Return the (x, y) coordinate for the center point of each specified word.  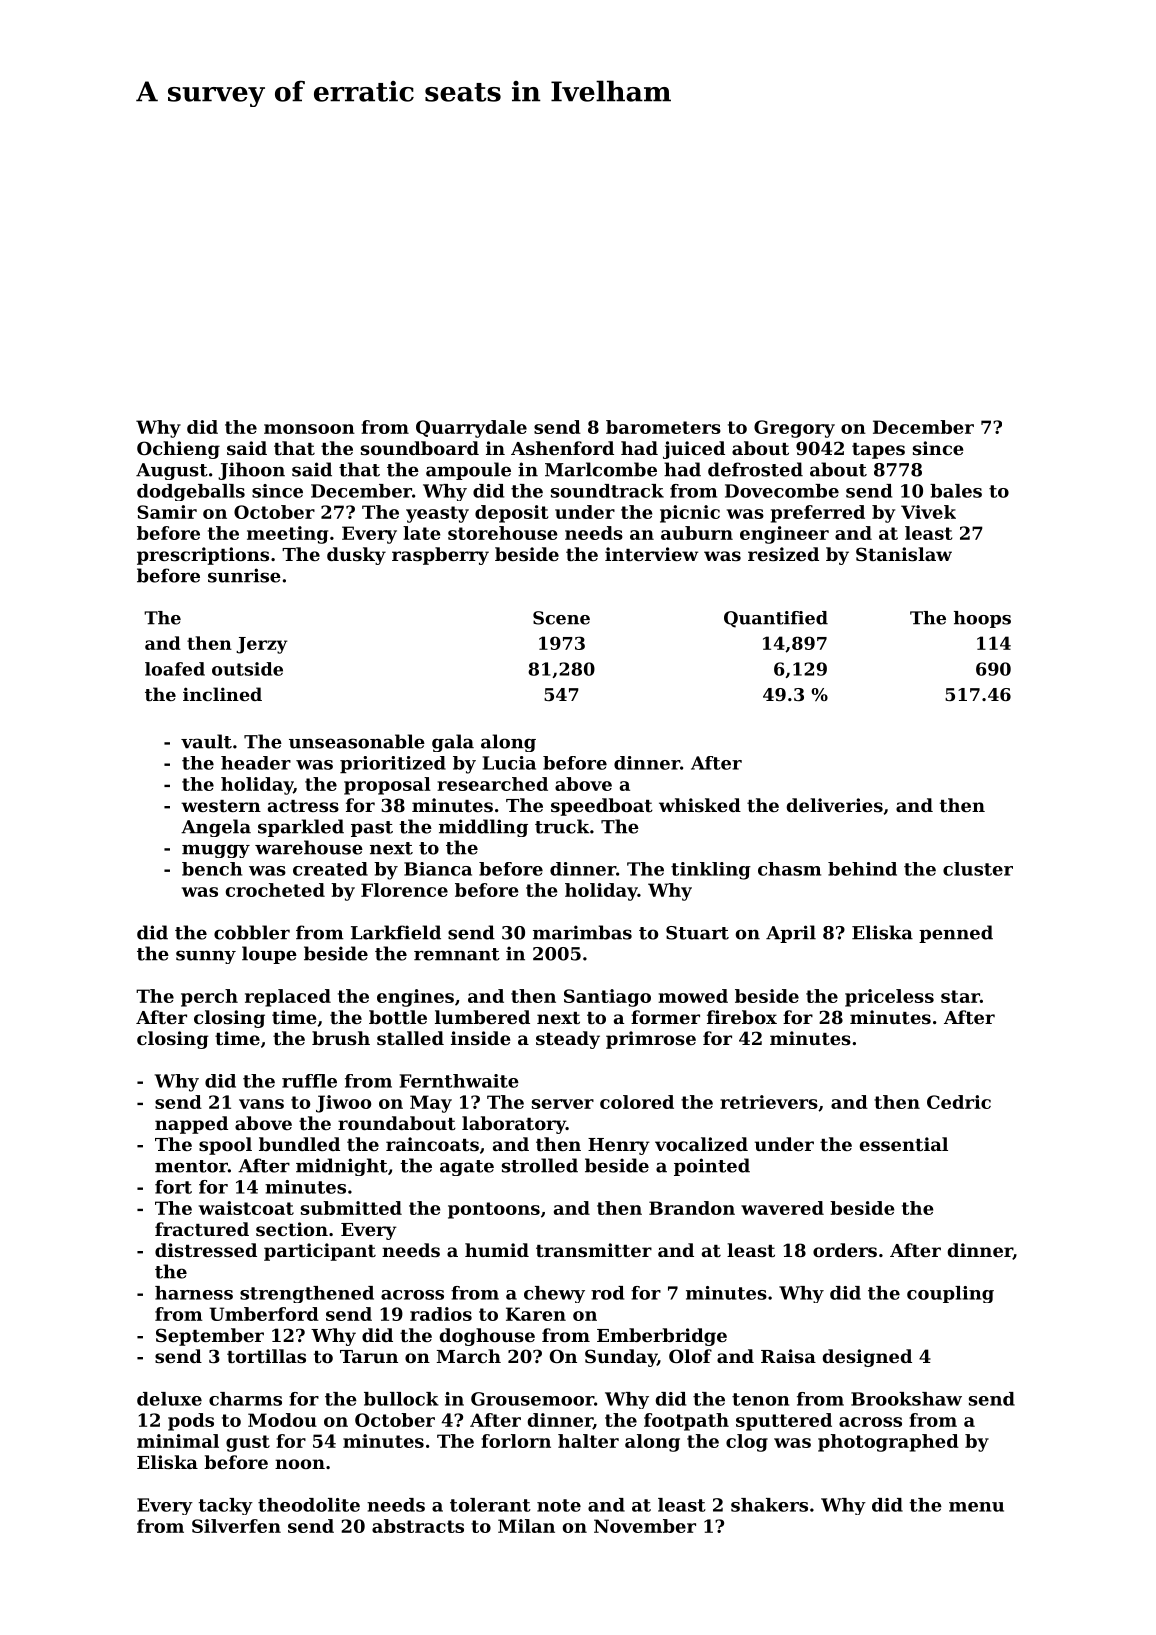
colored (637, 1102)
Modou (282, 1420)
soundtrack (607, 491)
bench (212, 869)
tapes (878, 451)
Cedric (959, 1102)
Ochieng (178, 450)
